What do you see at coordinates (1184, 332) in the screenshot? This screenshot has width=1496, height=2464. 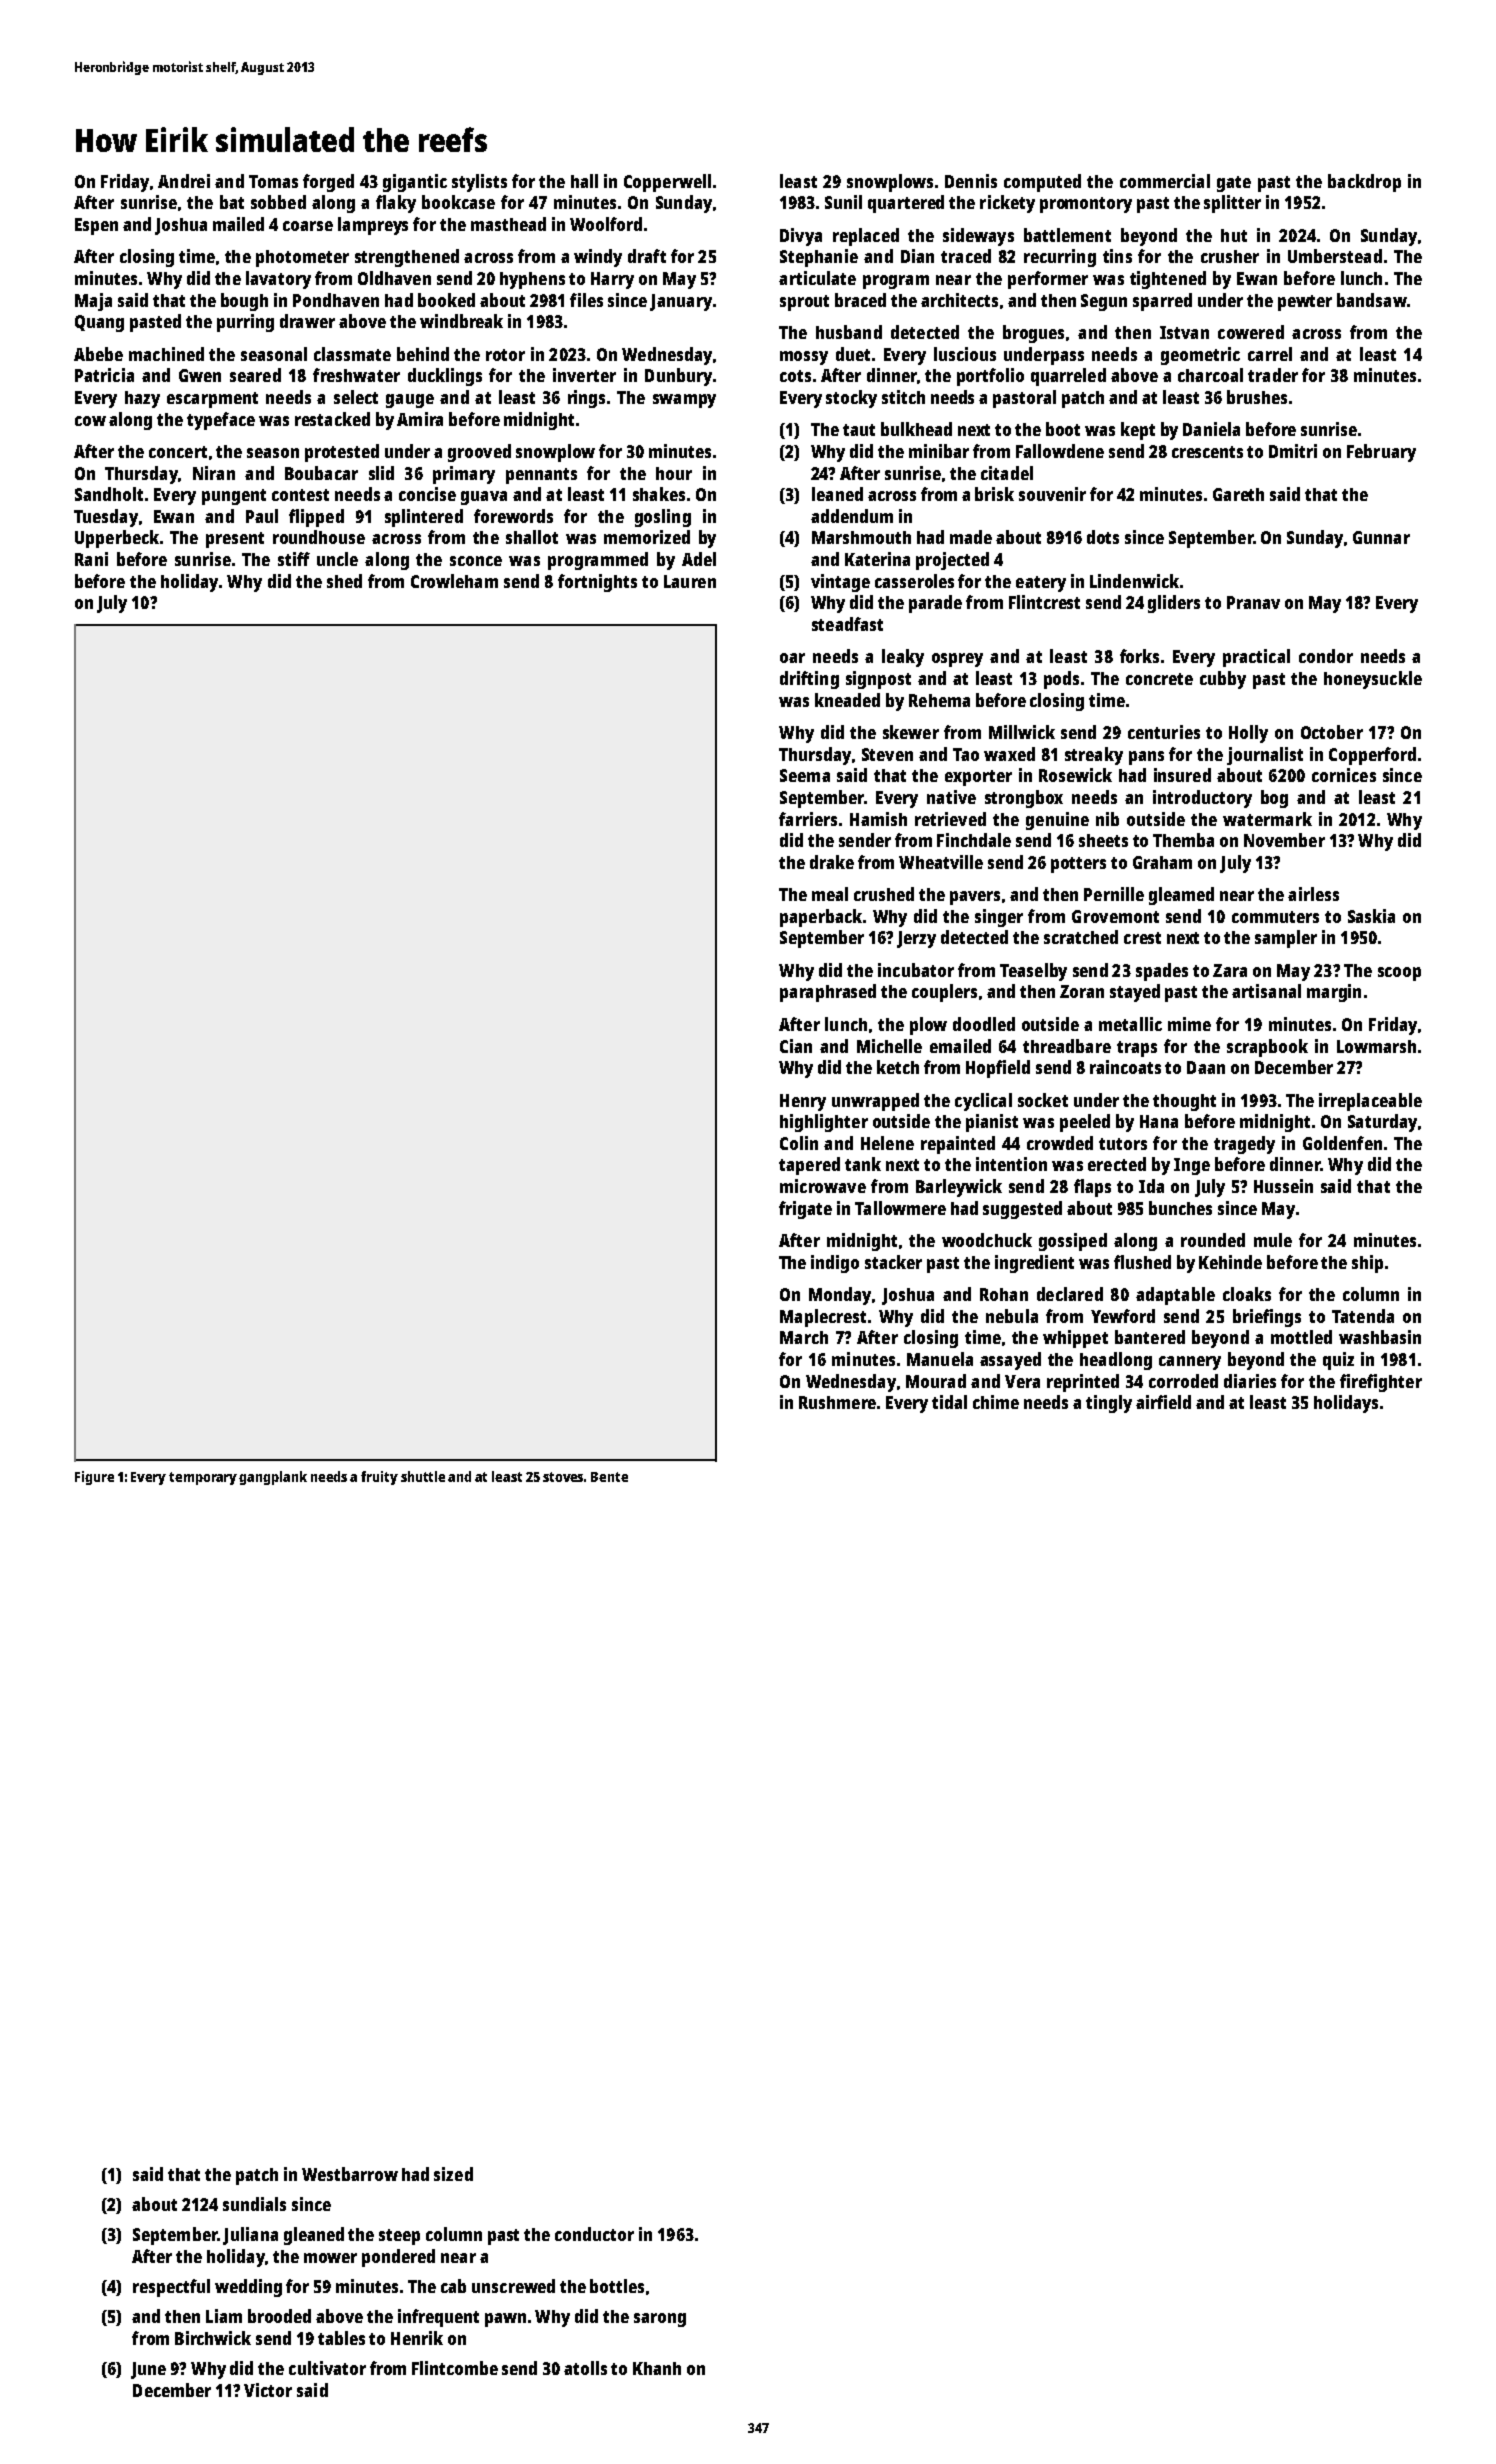 I see `Istvan` at bounding box center [1184, 332].
